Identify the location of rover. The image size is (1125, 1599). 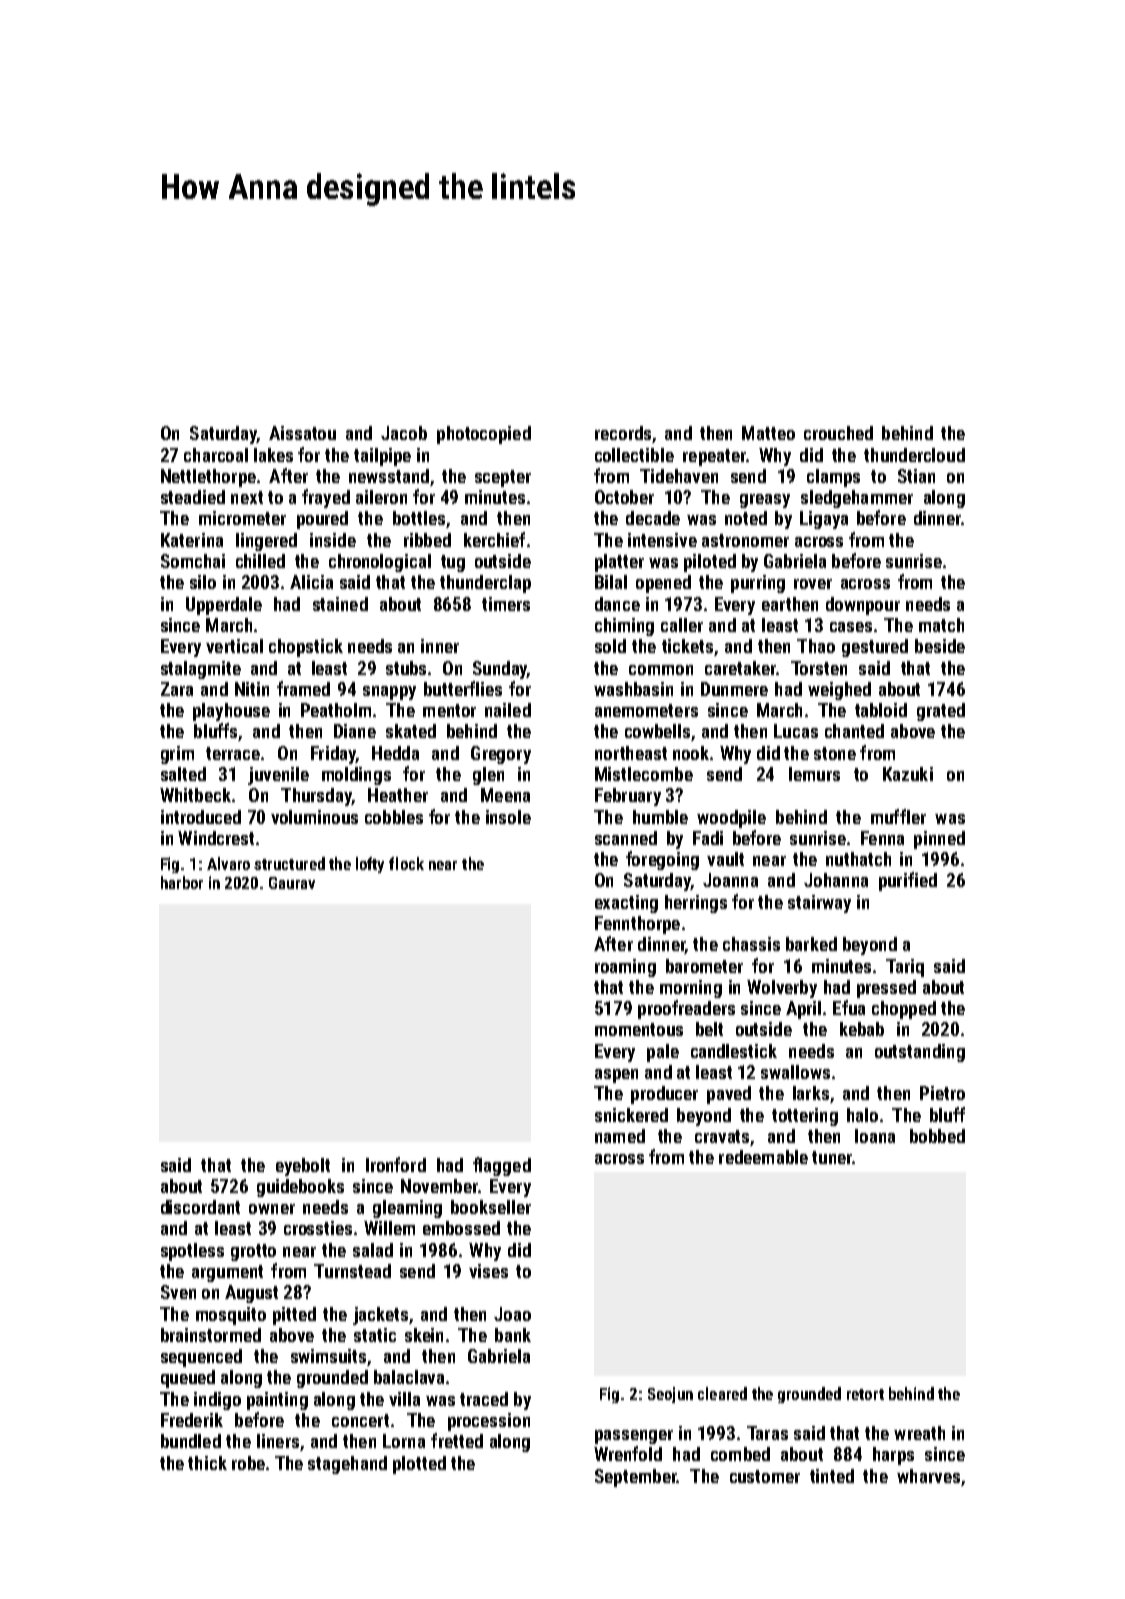
(813, 584).
